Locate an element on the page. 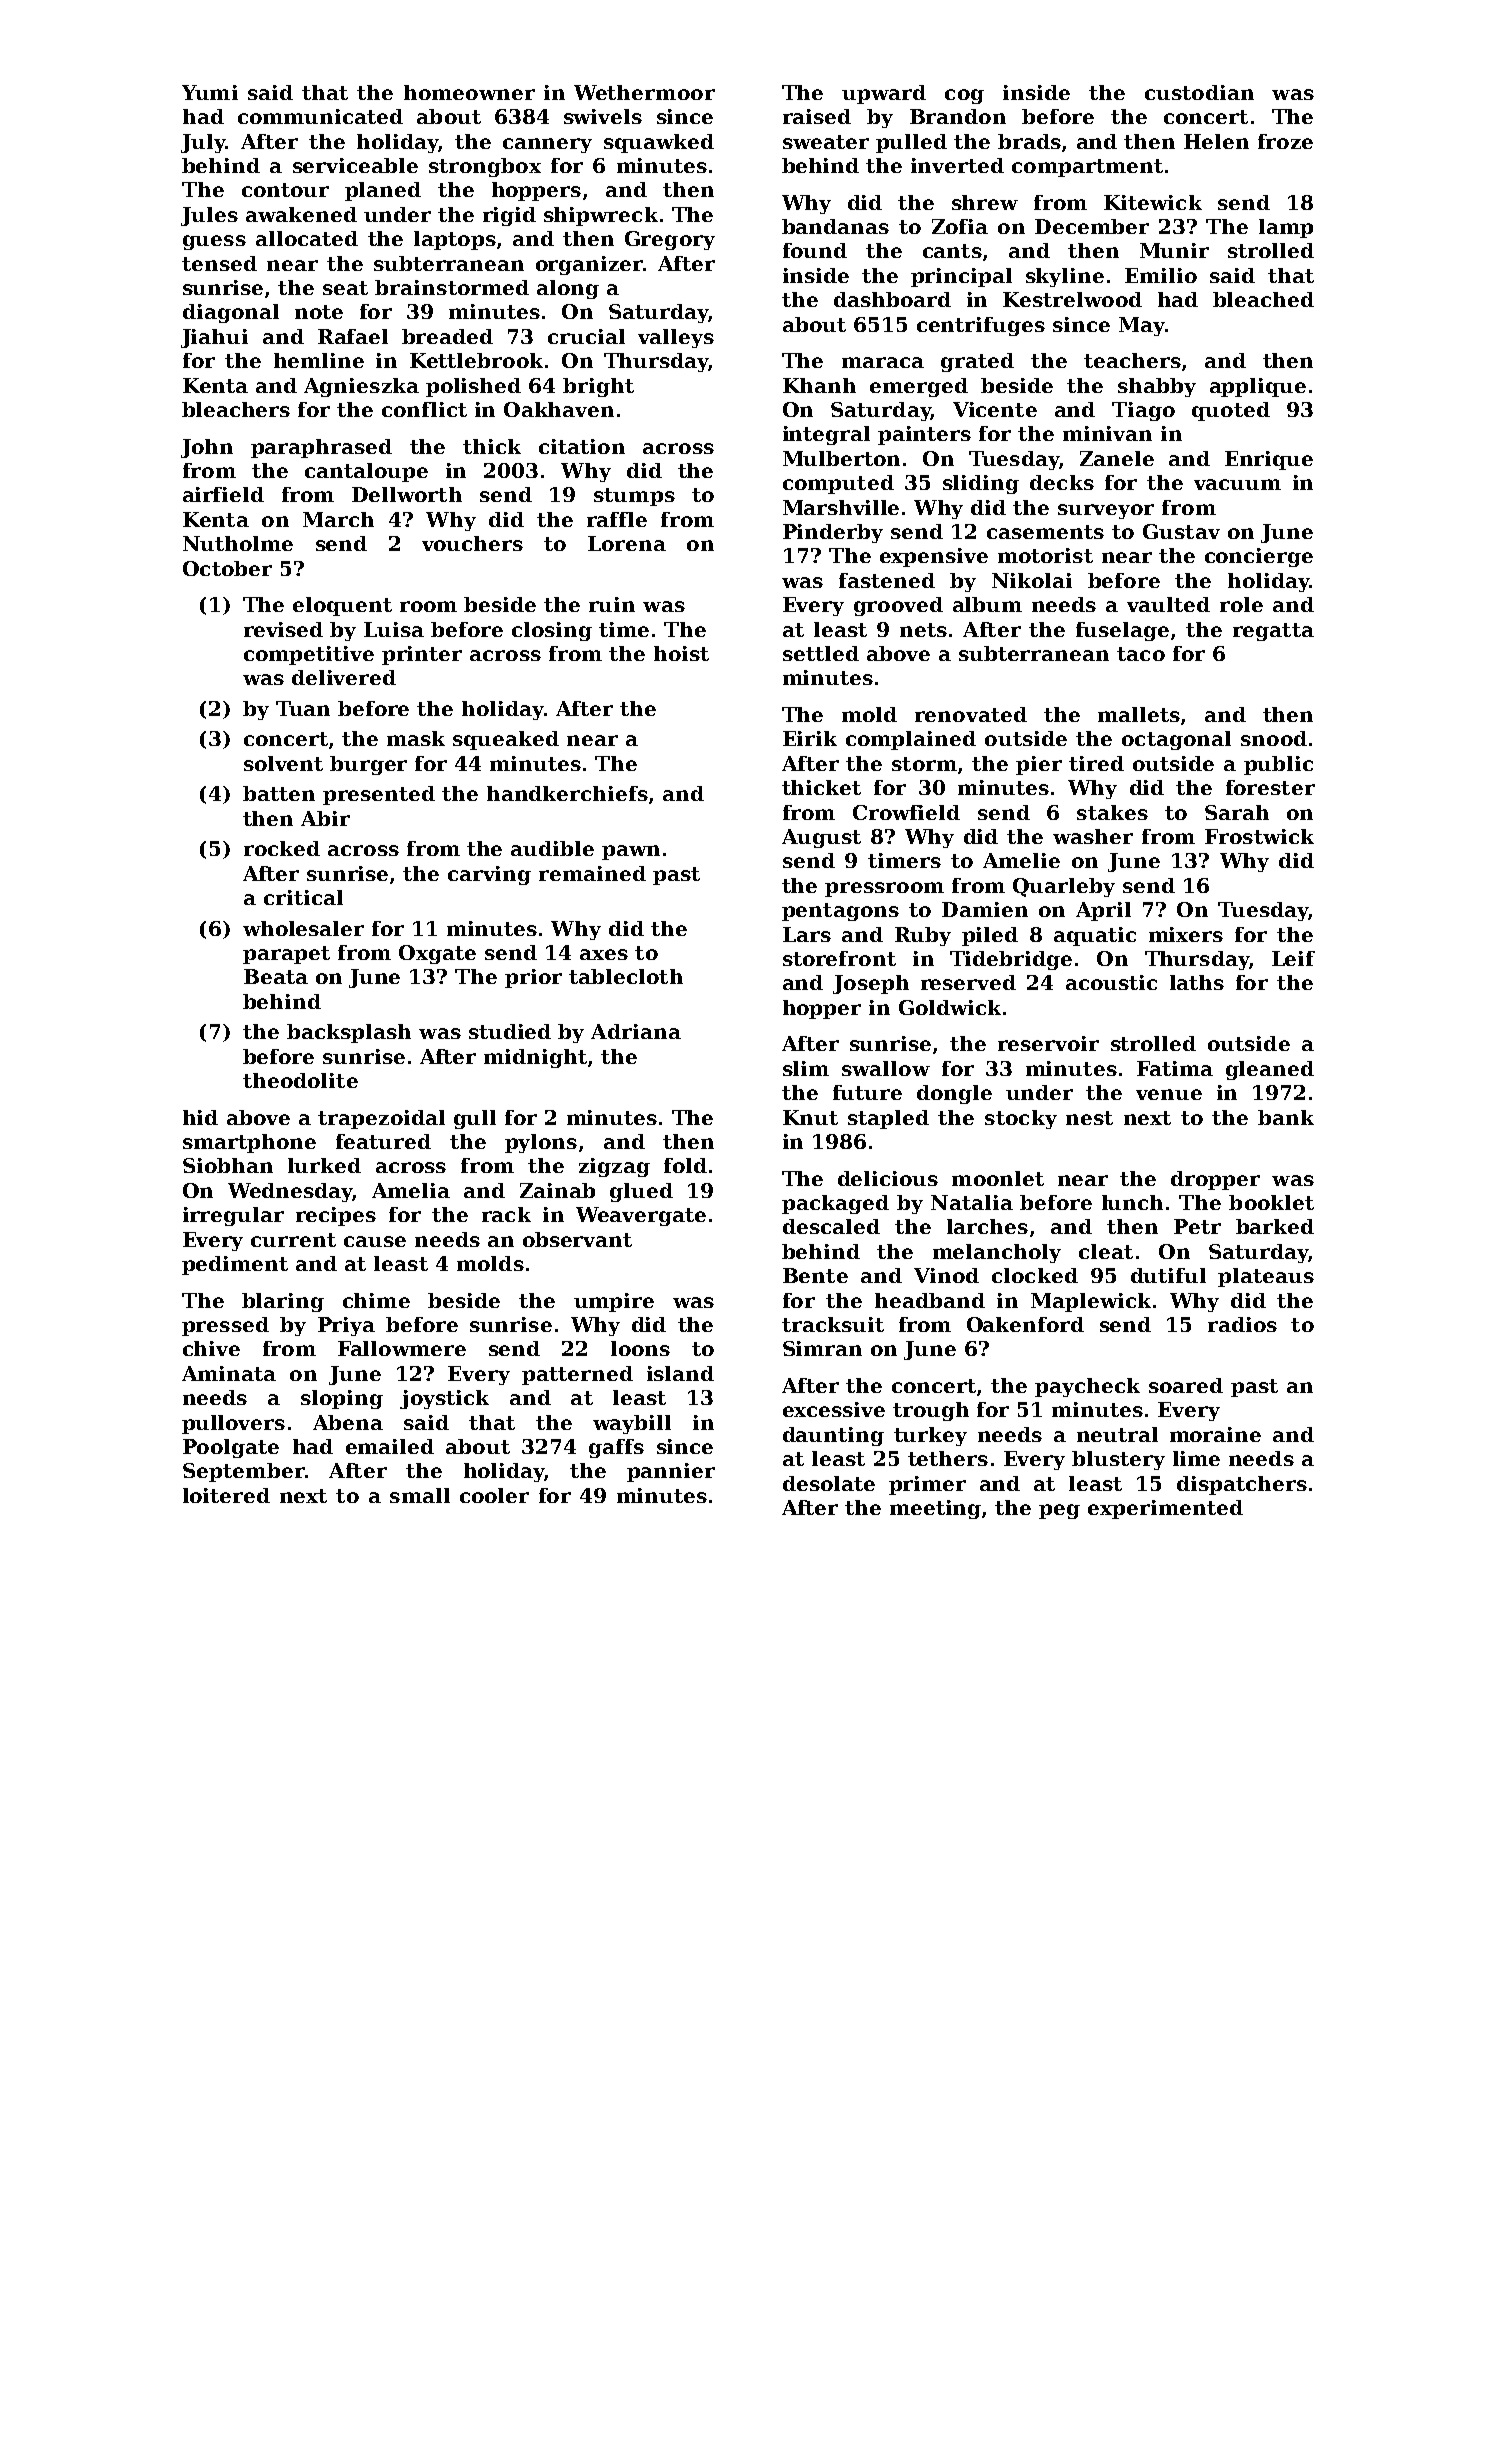 This image has height=2464, width=1496. laptops is located at coordinates (455, 240).
